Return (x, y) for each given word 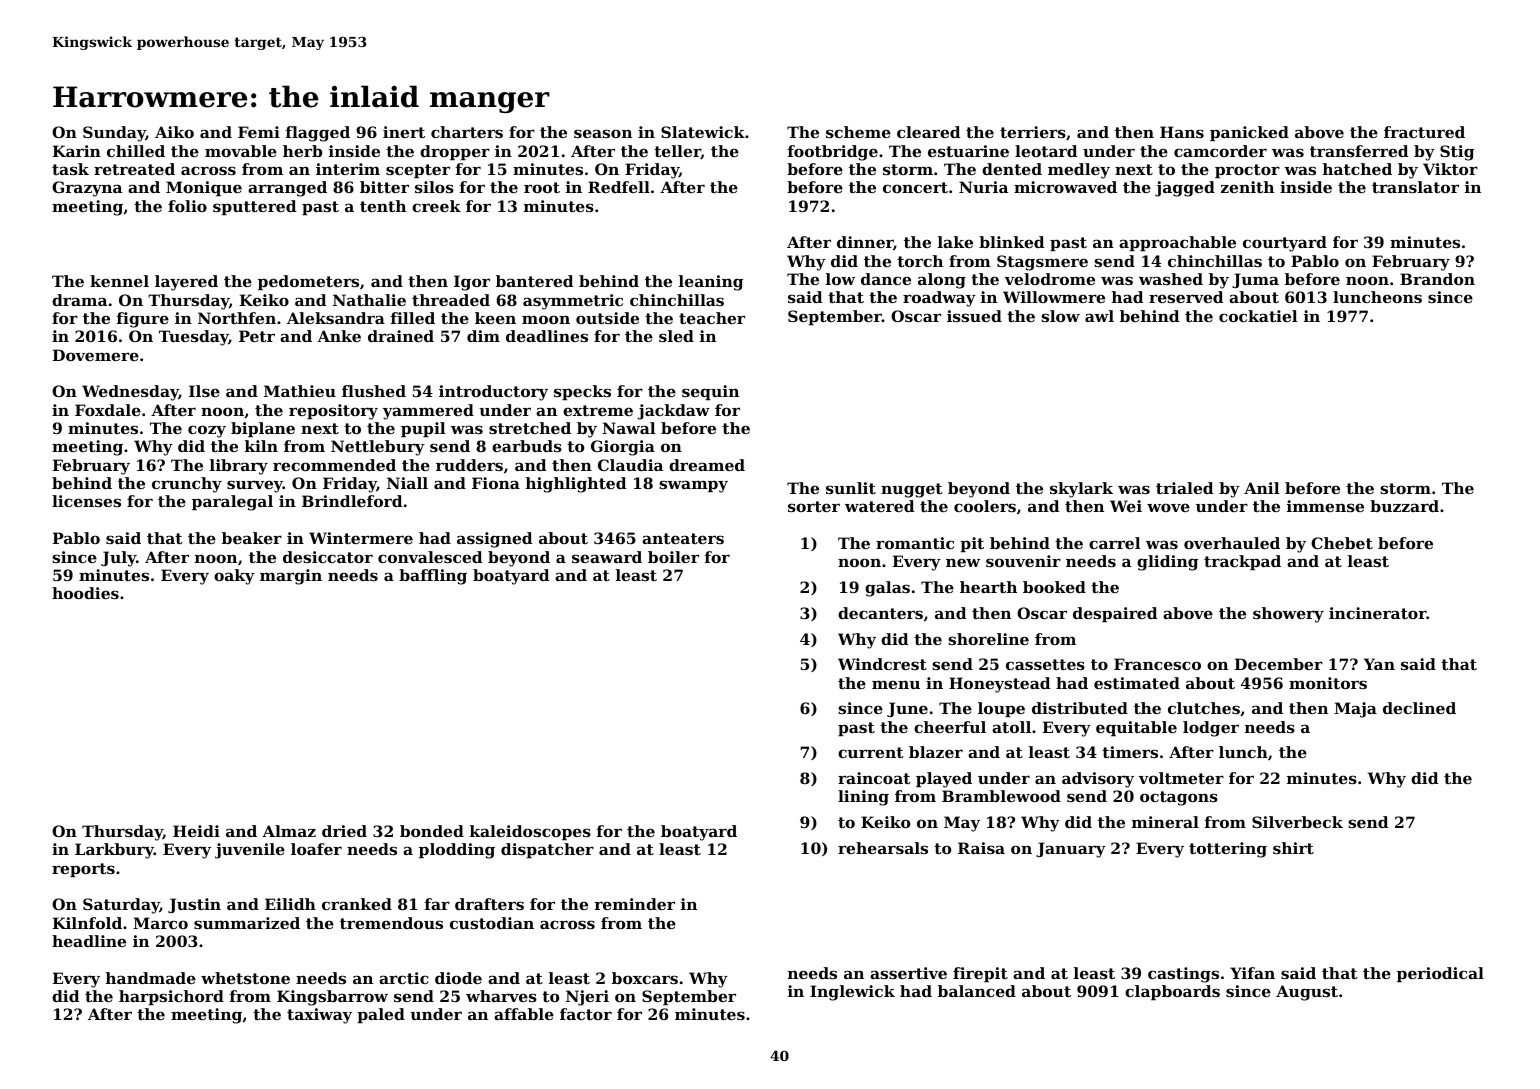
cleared (928, 132)
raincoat (874, 778)
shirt (1293, 848)
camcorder (1220, 151)
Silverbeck (1297, 822)
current (871, 752)
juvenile (250, 851)
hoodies (85, 593)
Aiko (174, 132)
